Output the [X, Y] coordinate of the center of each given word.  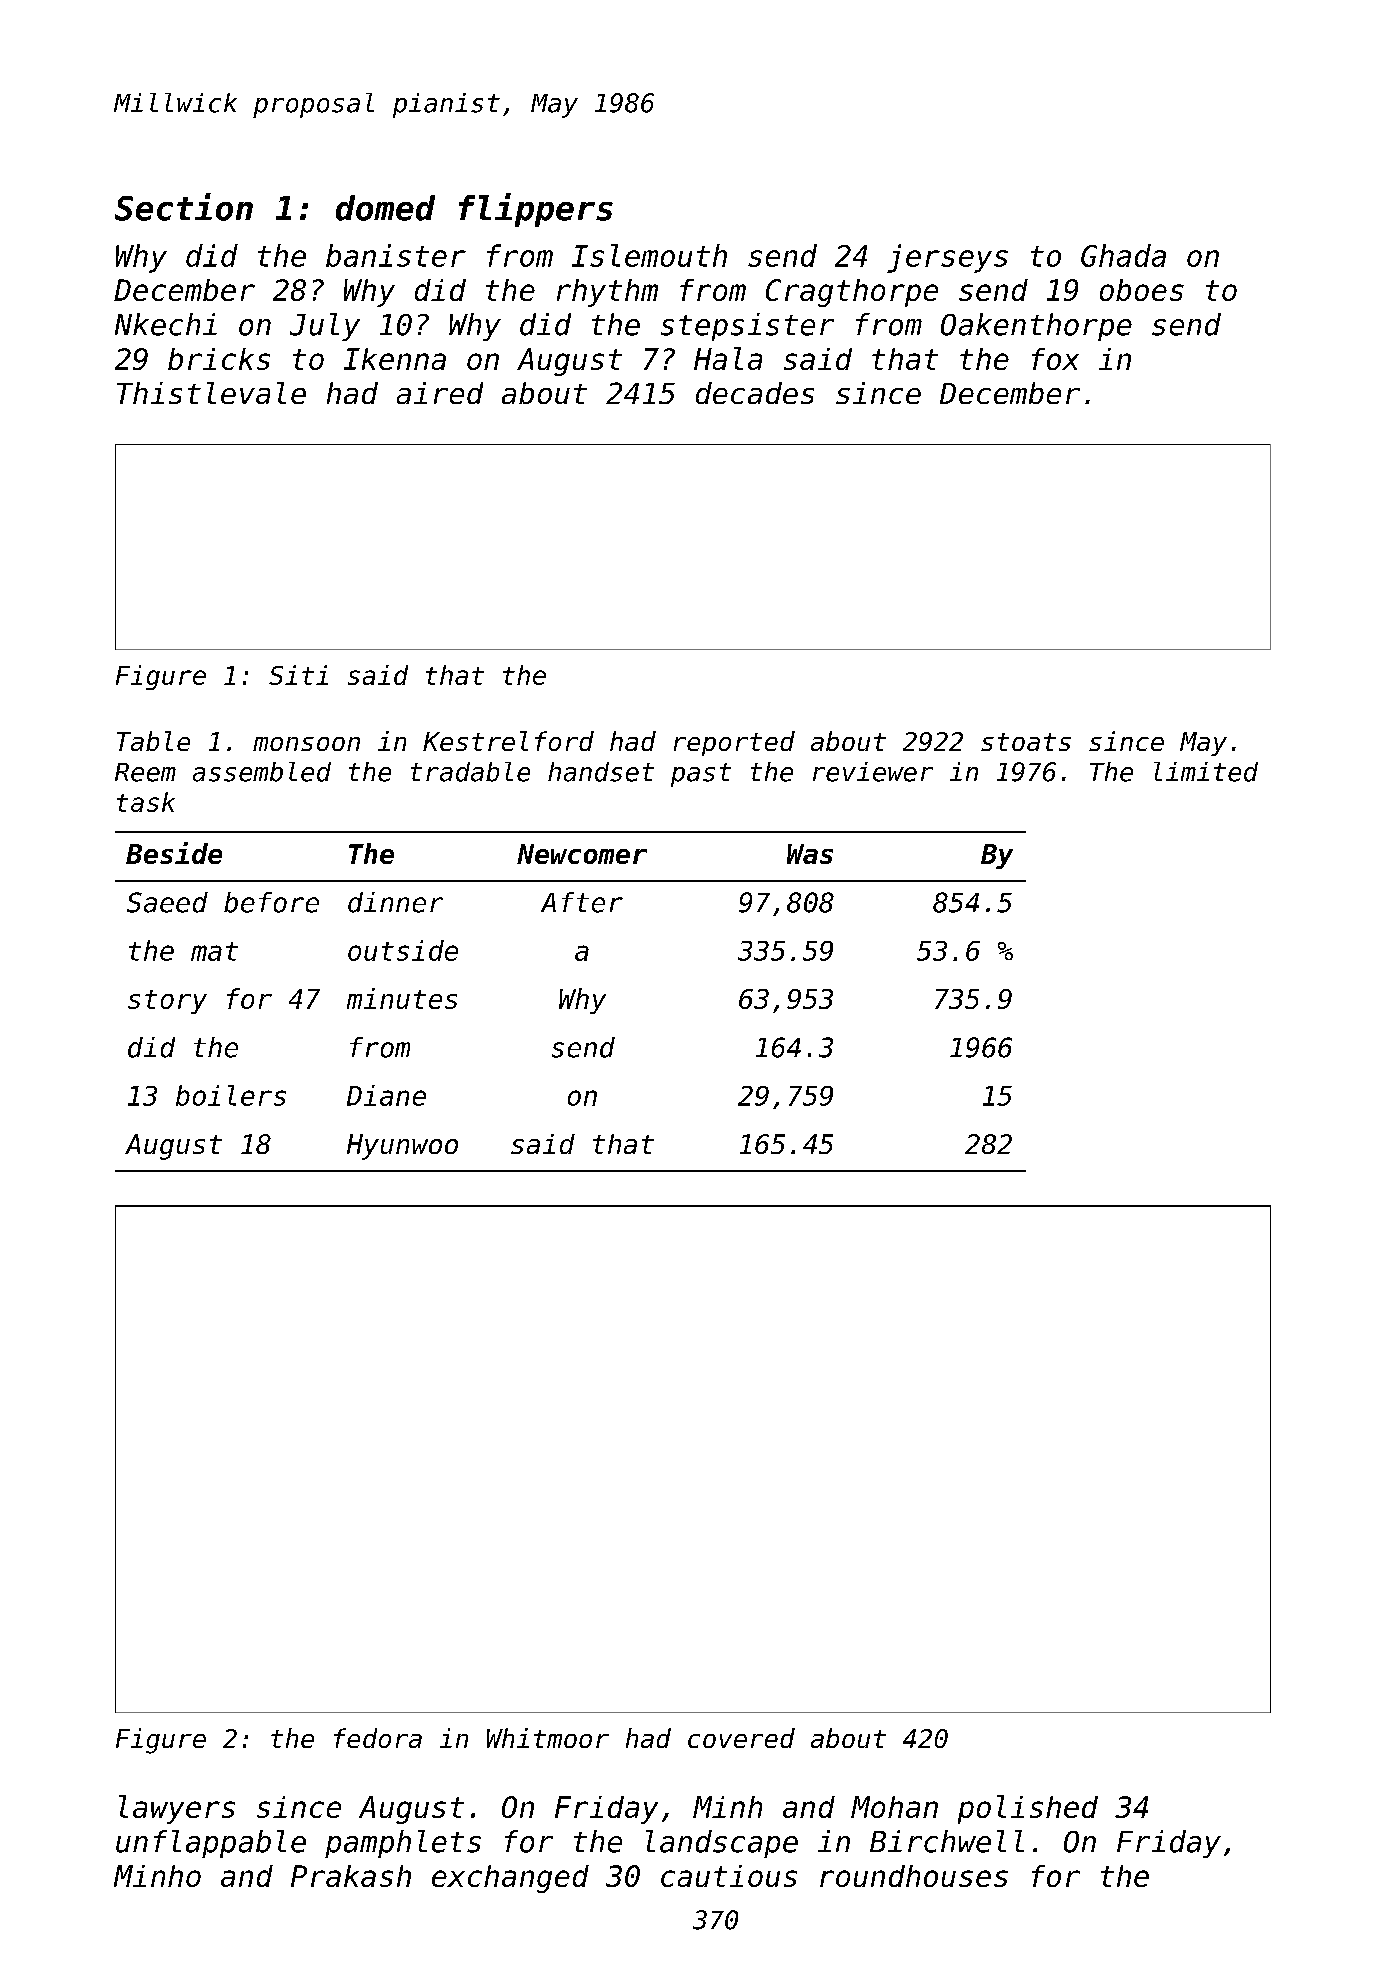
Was [810, 854]
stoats [1026, 742]
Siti [298, 675]
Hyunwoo [402, 1147]
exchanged [510, 1879]
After [582, 902]
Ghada [1123, 255]
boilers [231, 1095]
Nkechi [166, 324]
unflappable [211, 1844]
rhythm [607, 293]
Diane [386, 1095]
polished [1028, 1809]
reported [734, 743]
